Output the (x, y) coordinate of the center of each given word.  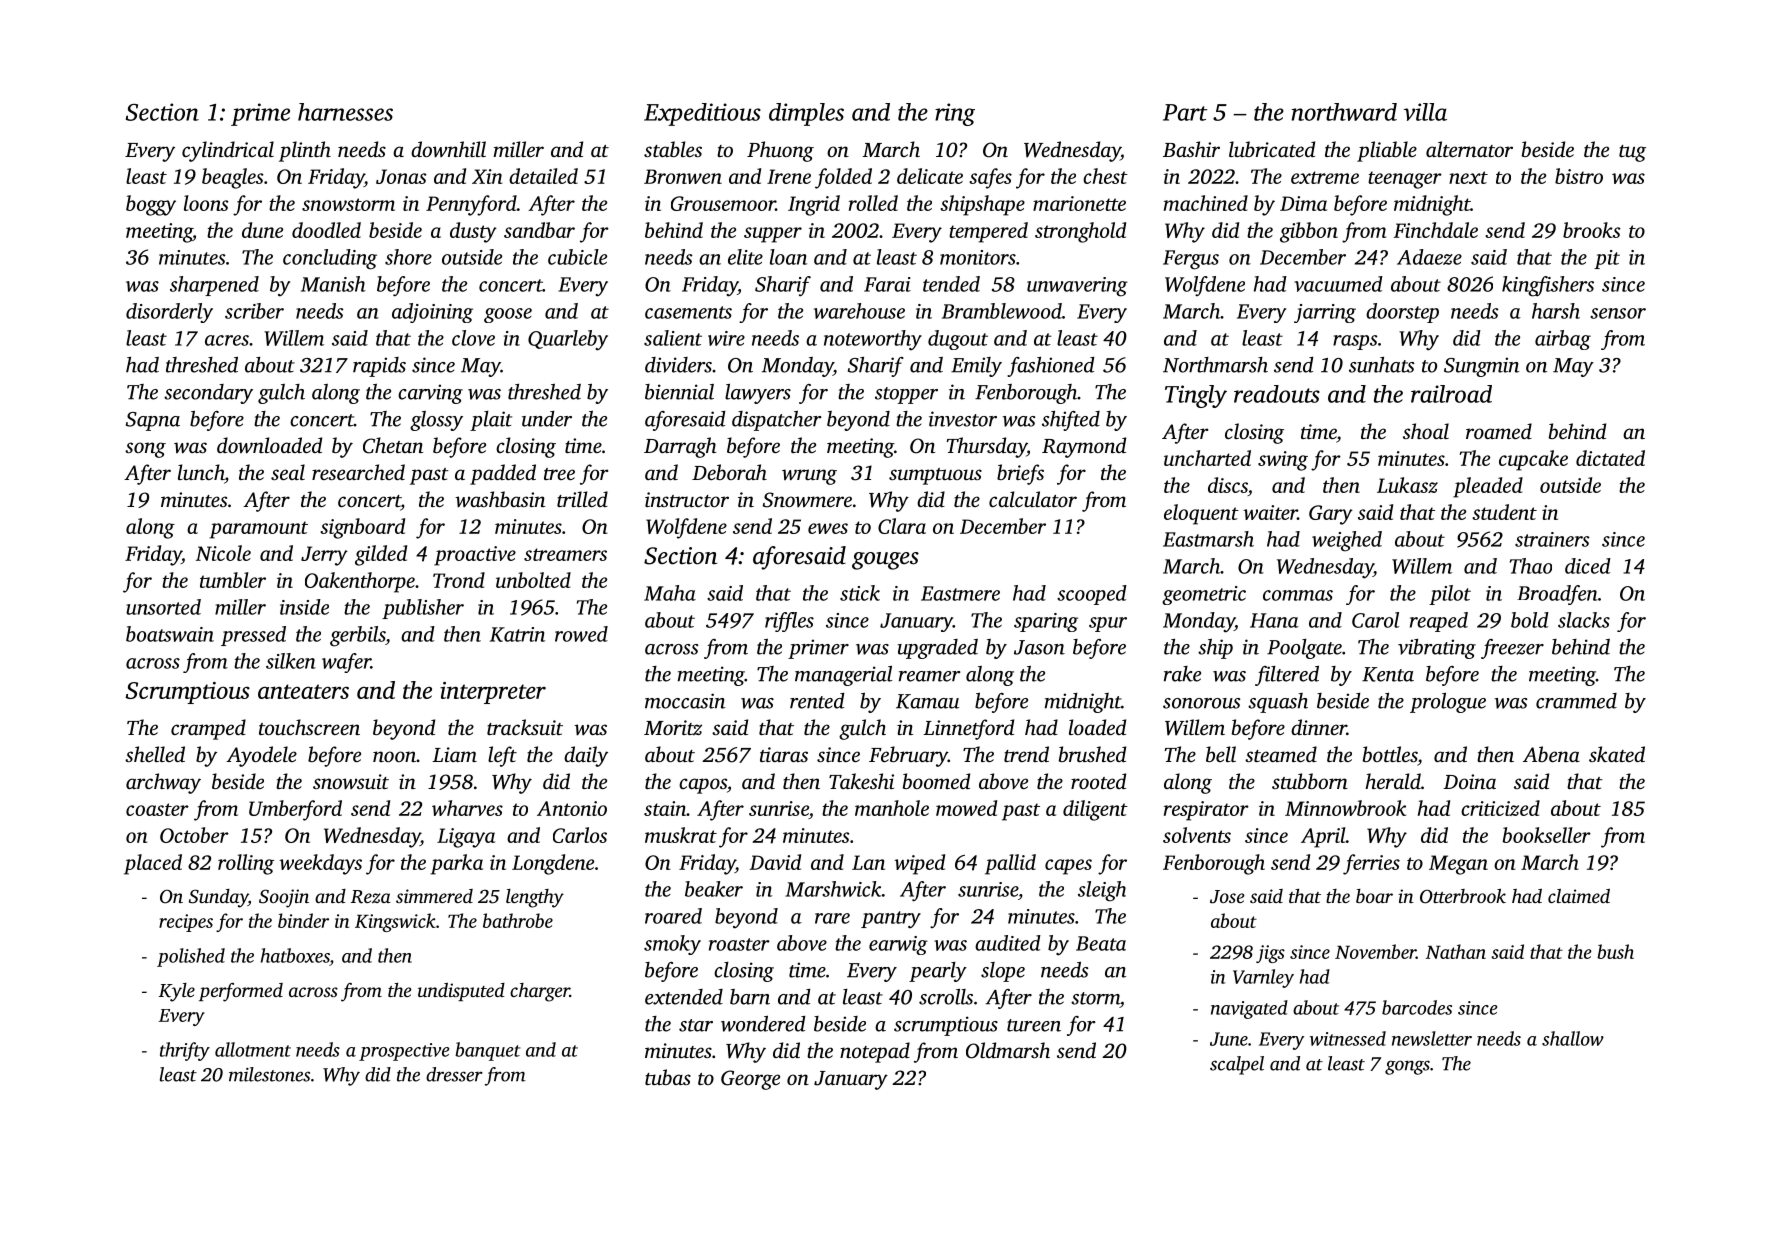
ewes (828, 528)
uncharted (1207, 458)
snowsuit (351, 782)
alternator (1469, 149)
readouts (1277, 394)
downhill (448, 149)
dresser (454, 1074)
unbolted (533, 580)
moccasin (685, 701)
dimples (806, 114)
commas (1298, 595)
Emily (976, 367)
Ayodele (261, 756)
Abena (1551, 754)
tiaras (784, 754)
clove (473, 338)
